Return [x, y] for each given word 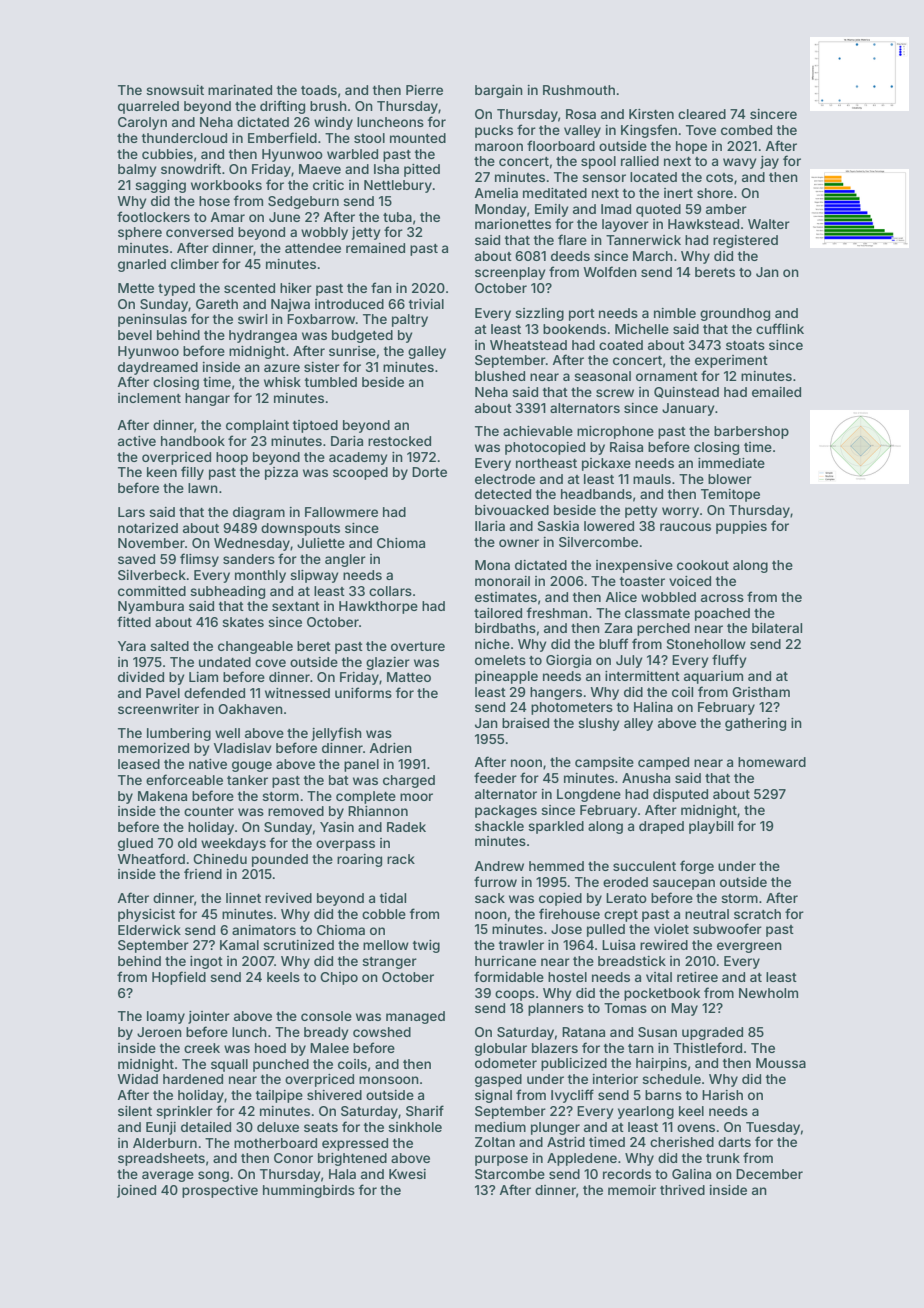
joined [136, 1191]
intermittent [642, 676]
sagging [160, 186]
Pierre [424, 90]
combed [746, 130]
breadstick [632, 961]
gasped [498, 1080]
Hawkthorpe [378, 607]
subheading [227, 592]
